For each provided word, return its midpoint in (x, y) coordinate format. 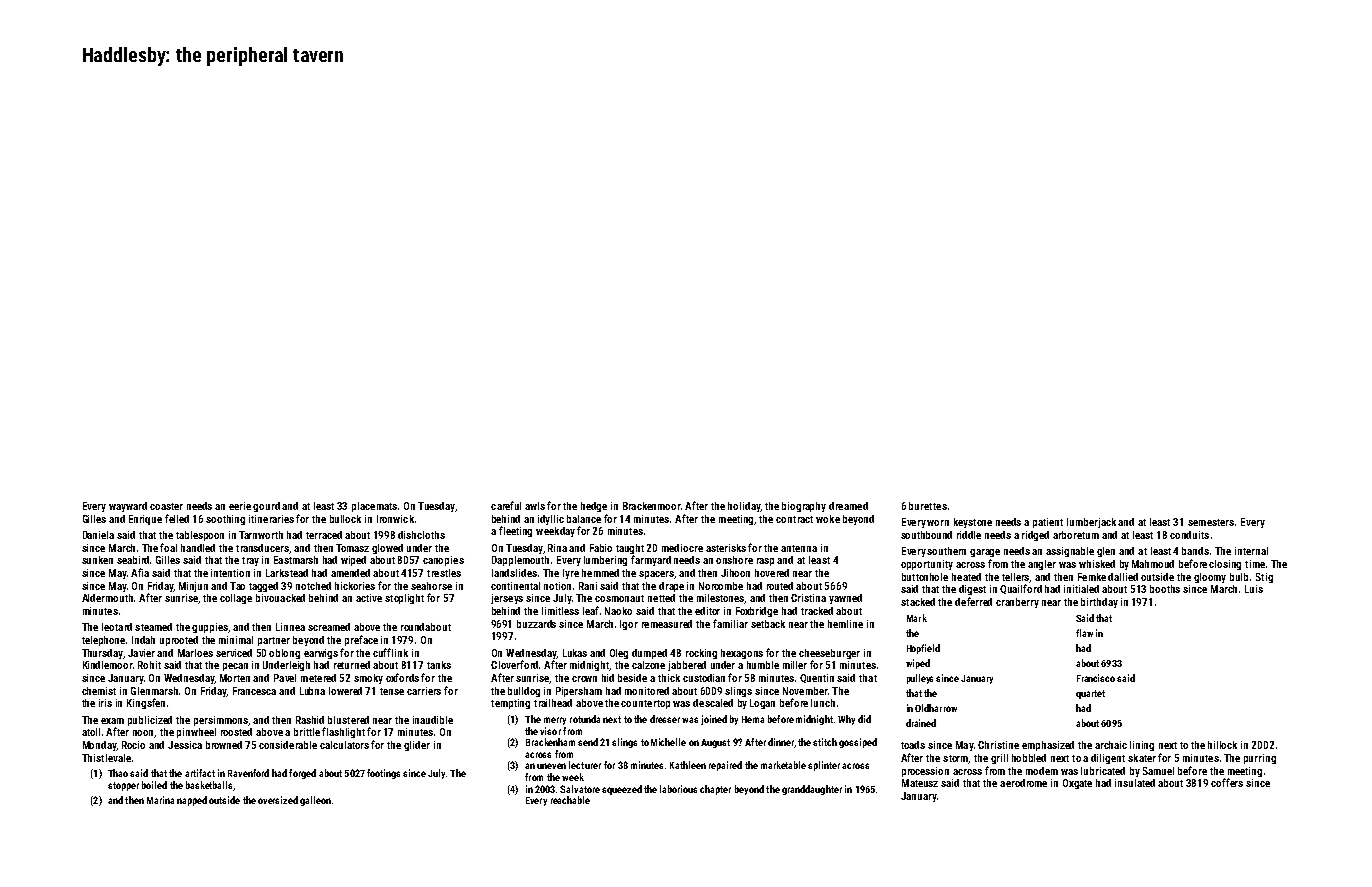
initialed (1081, 589)
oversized (278, 800)
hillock (1222, 745)
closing (1225, 565)
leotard (117, 627)
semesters (1211, 522)
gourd (266, 507)
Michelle (668, 742)
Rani (588, 586)
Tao (237, 586)
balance (584, 519)
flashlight (343, 732)
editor (707, 611)
